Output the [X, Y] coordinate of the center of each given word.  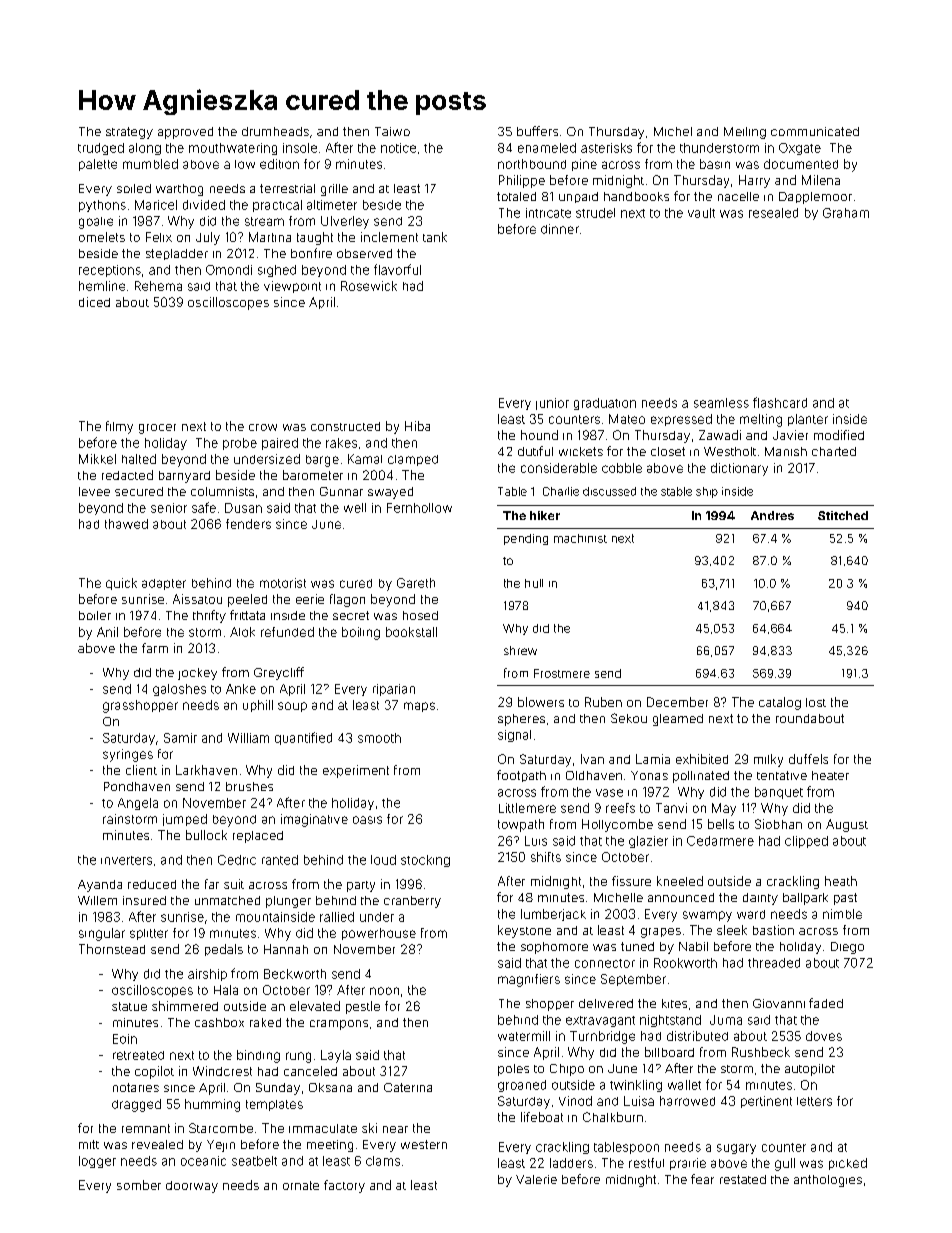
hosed [420, 615]
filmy [119, 427]
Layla [336, 1056]
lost [816, 702]
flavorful [397, 269]
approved [185, 133]
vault [701, 213]
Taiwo [392, 131]
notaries [136, 1087]
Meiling [745, 133]
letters [814, 1101]
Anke [241, 689]
